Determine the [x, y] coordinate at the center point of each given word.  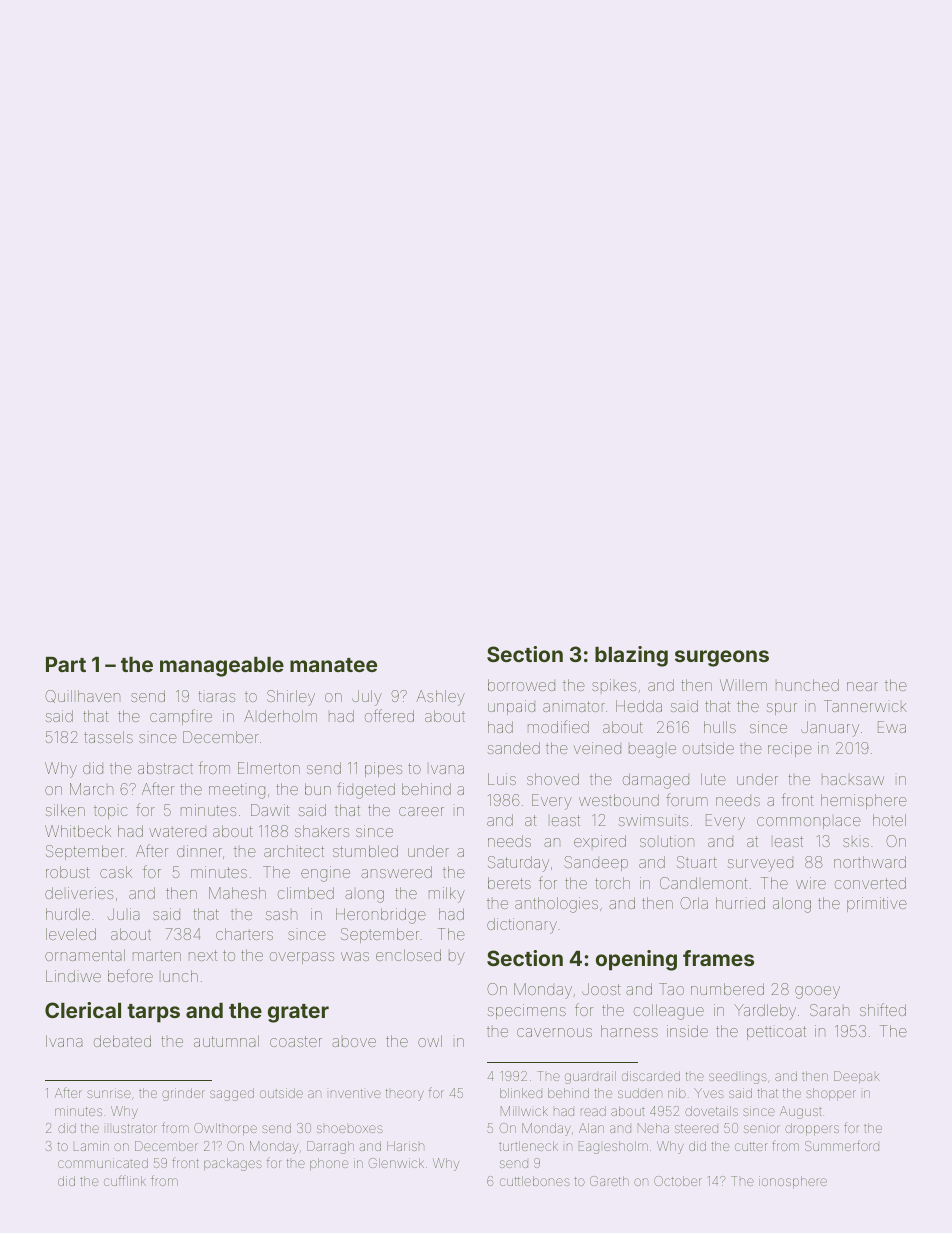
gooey [817, 992]
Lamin [91, 1146]
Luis [502, 779]
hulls [720, 727]
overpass [302, 958]
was [355, 956]
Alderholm [280, 716]
